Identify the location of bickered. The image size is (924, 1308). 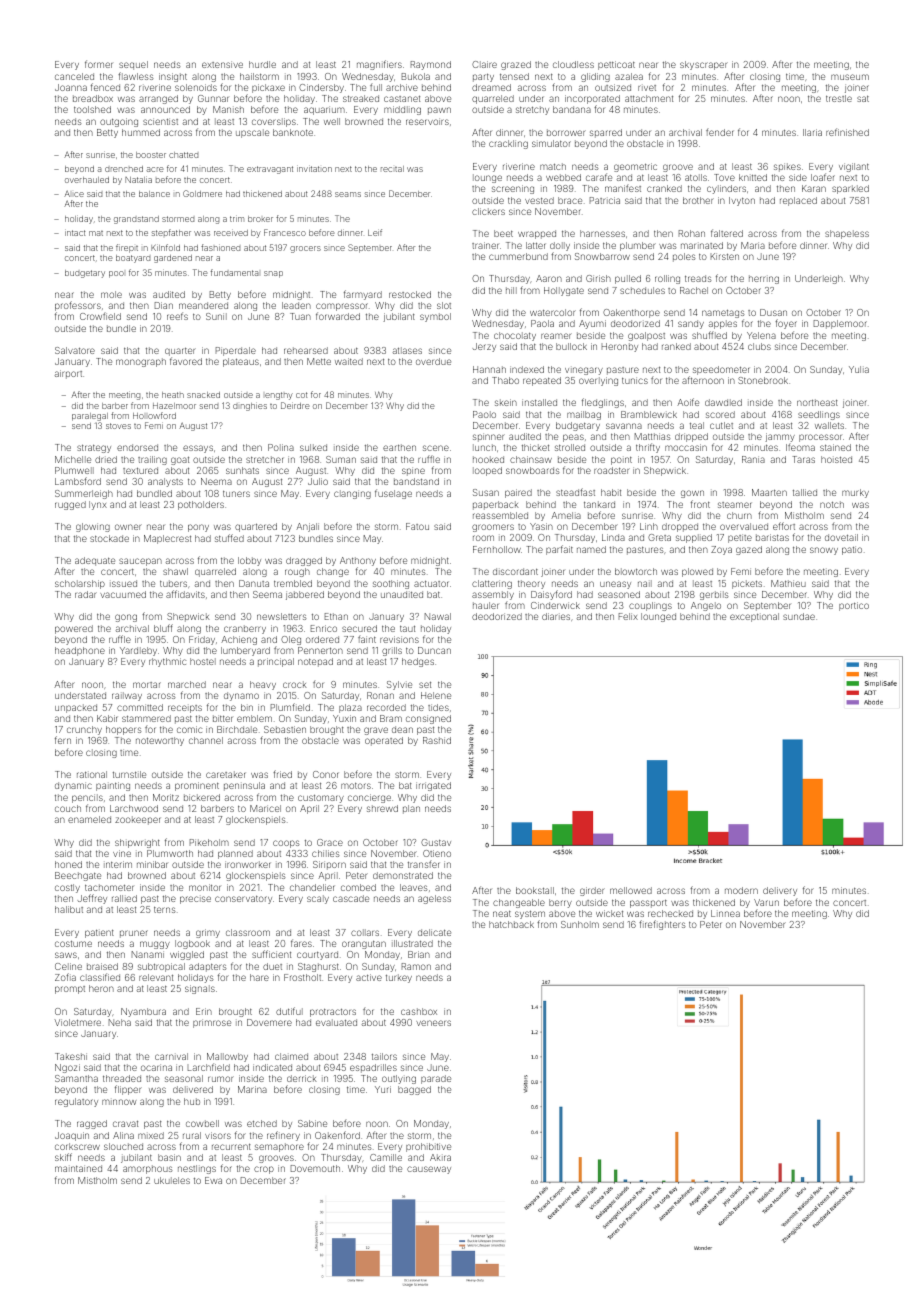
(202, 797).
